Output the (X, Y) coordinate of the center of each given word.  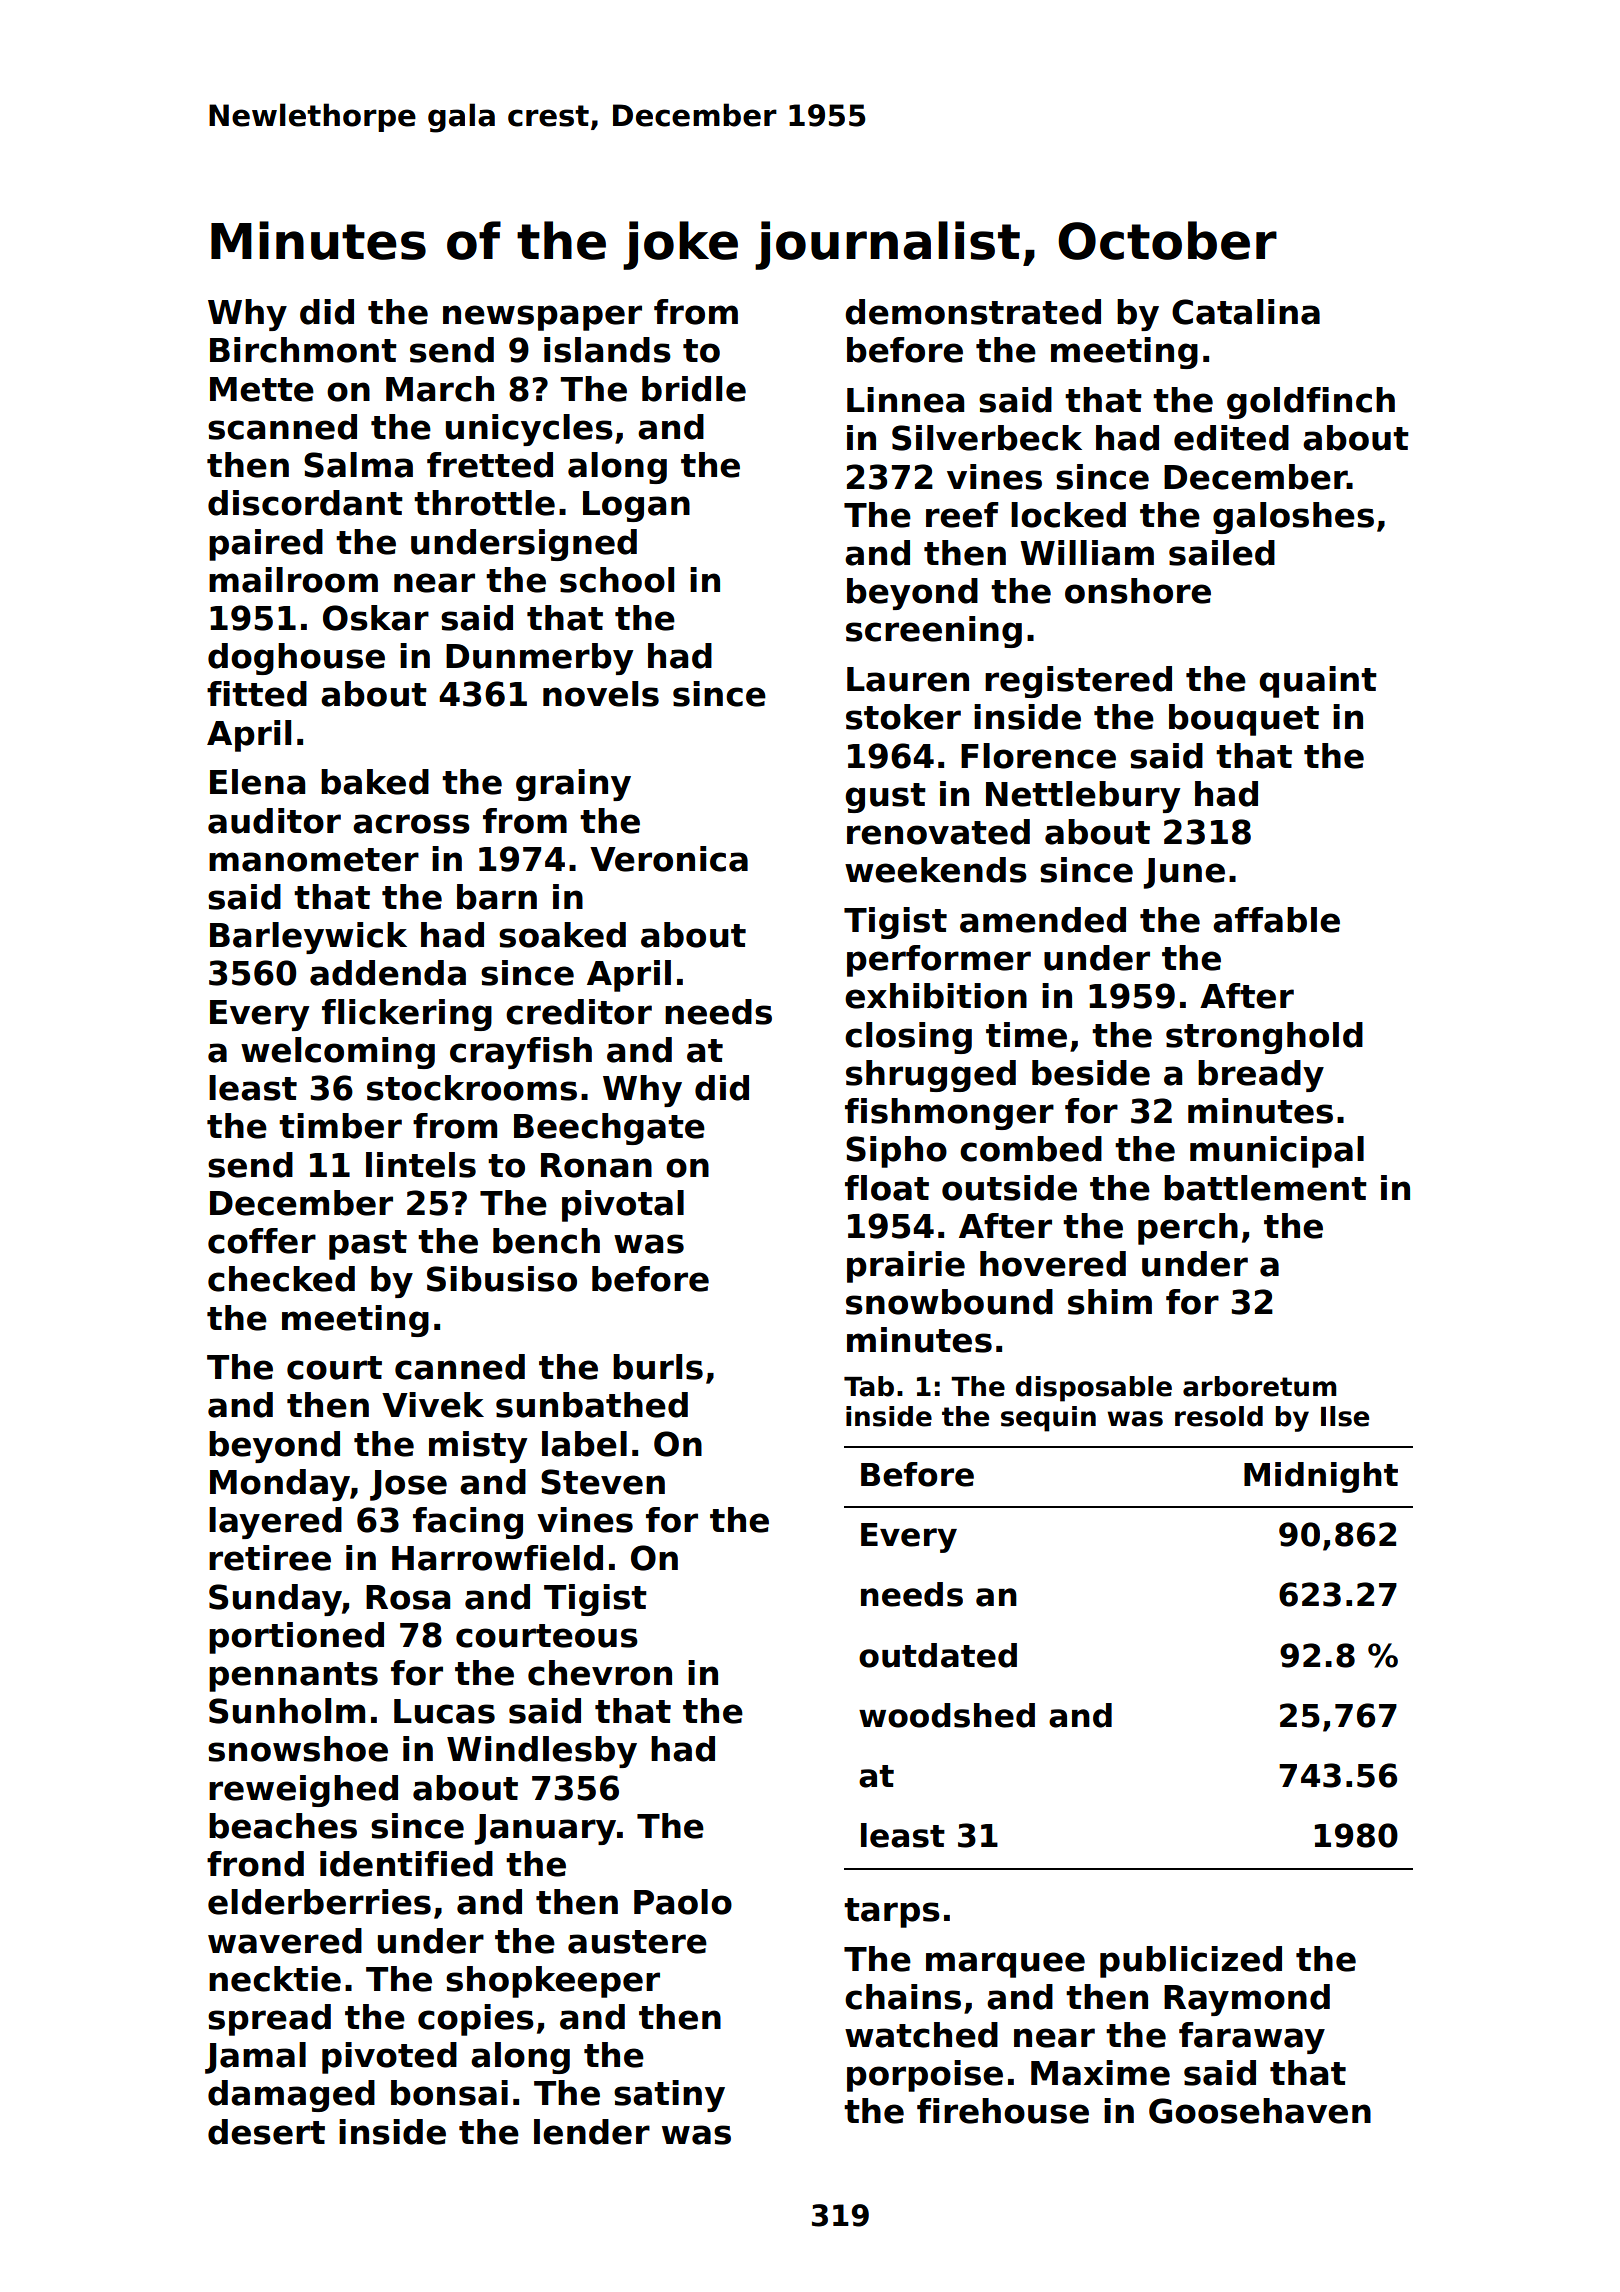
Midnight (1321, 1477)
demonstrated (973, 312)
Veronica (669, 859)
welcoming (338, 1053)
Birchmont (303, 350)
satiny (669, 2096)
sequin (1048, 1419)
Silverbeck (987, 438)
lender (592, 2132)
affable (1276, 920)
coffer (262, 1241)
